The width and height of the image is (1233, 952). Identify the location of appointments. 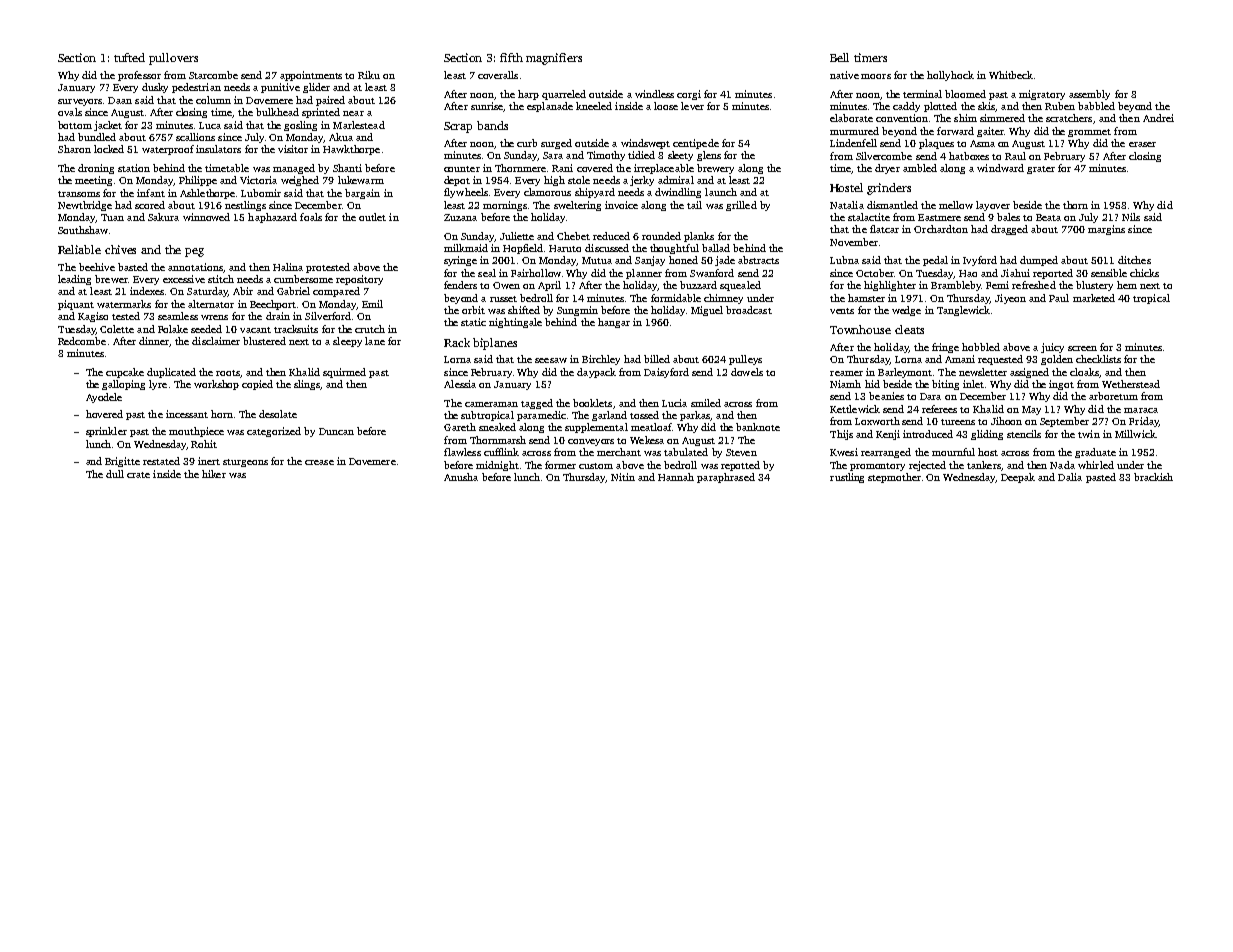
(311, 76).
